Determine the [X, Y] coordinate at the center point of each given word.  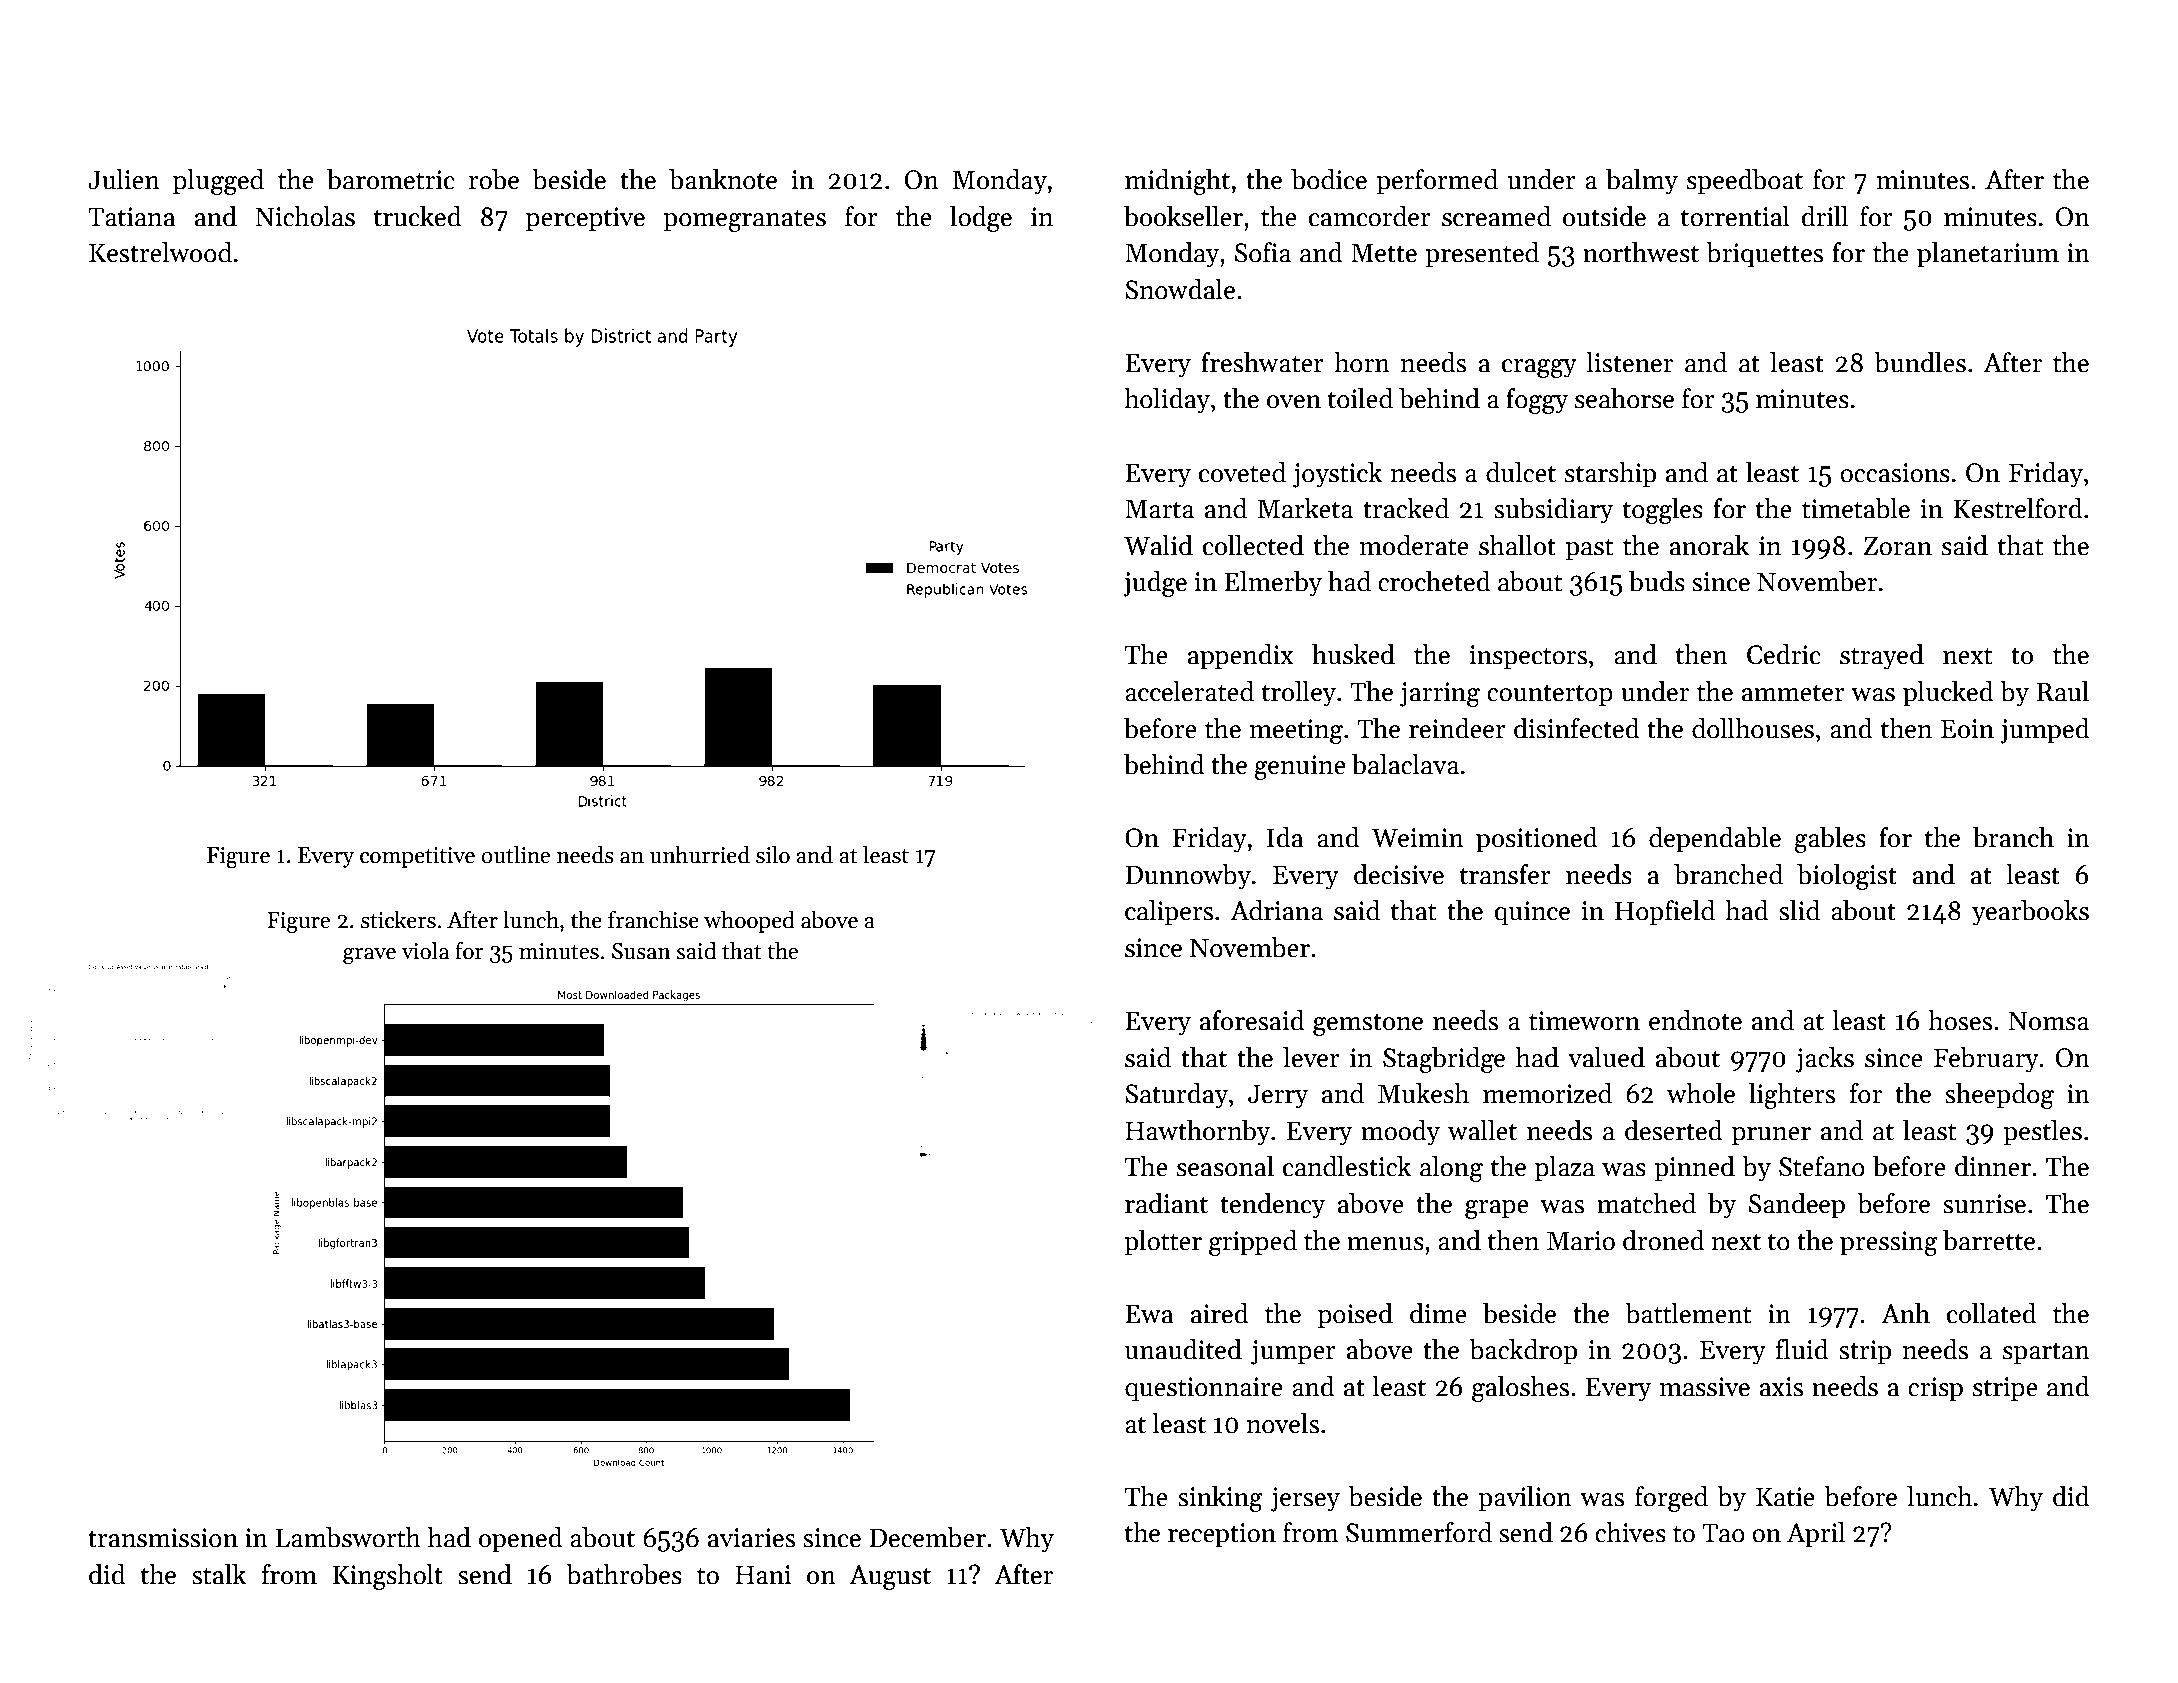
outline [516, 855]
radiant [1166, 1203]
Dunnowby [1188, 877]
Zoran [1898, 546]
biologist [1847, 877]
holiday [1167, 401]
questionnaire [1204, 1389]
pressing [1889, 1243]
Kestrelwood [160, 252]
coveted [1242, 472]
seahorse [1624, 398]
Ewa [1149, 1314]
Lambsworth [348, 1537]
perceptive [585, 219]
